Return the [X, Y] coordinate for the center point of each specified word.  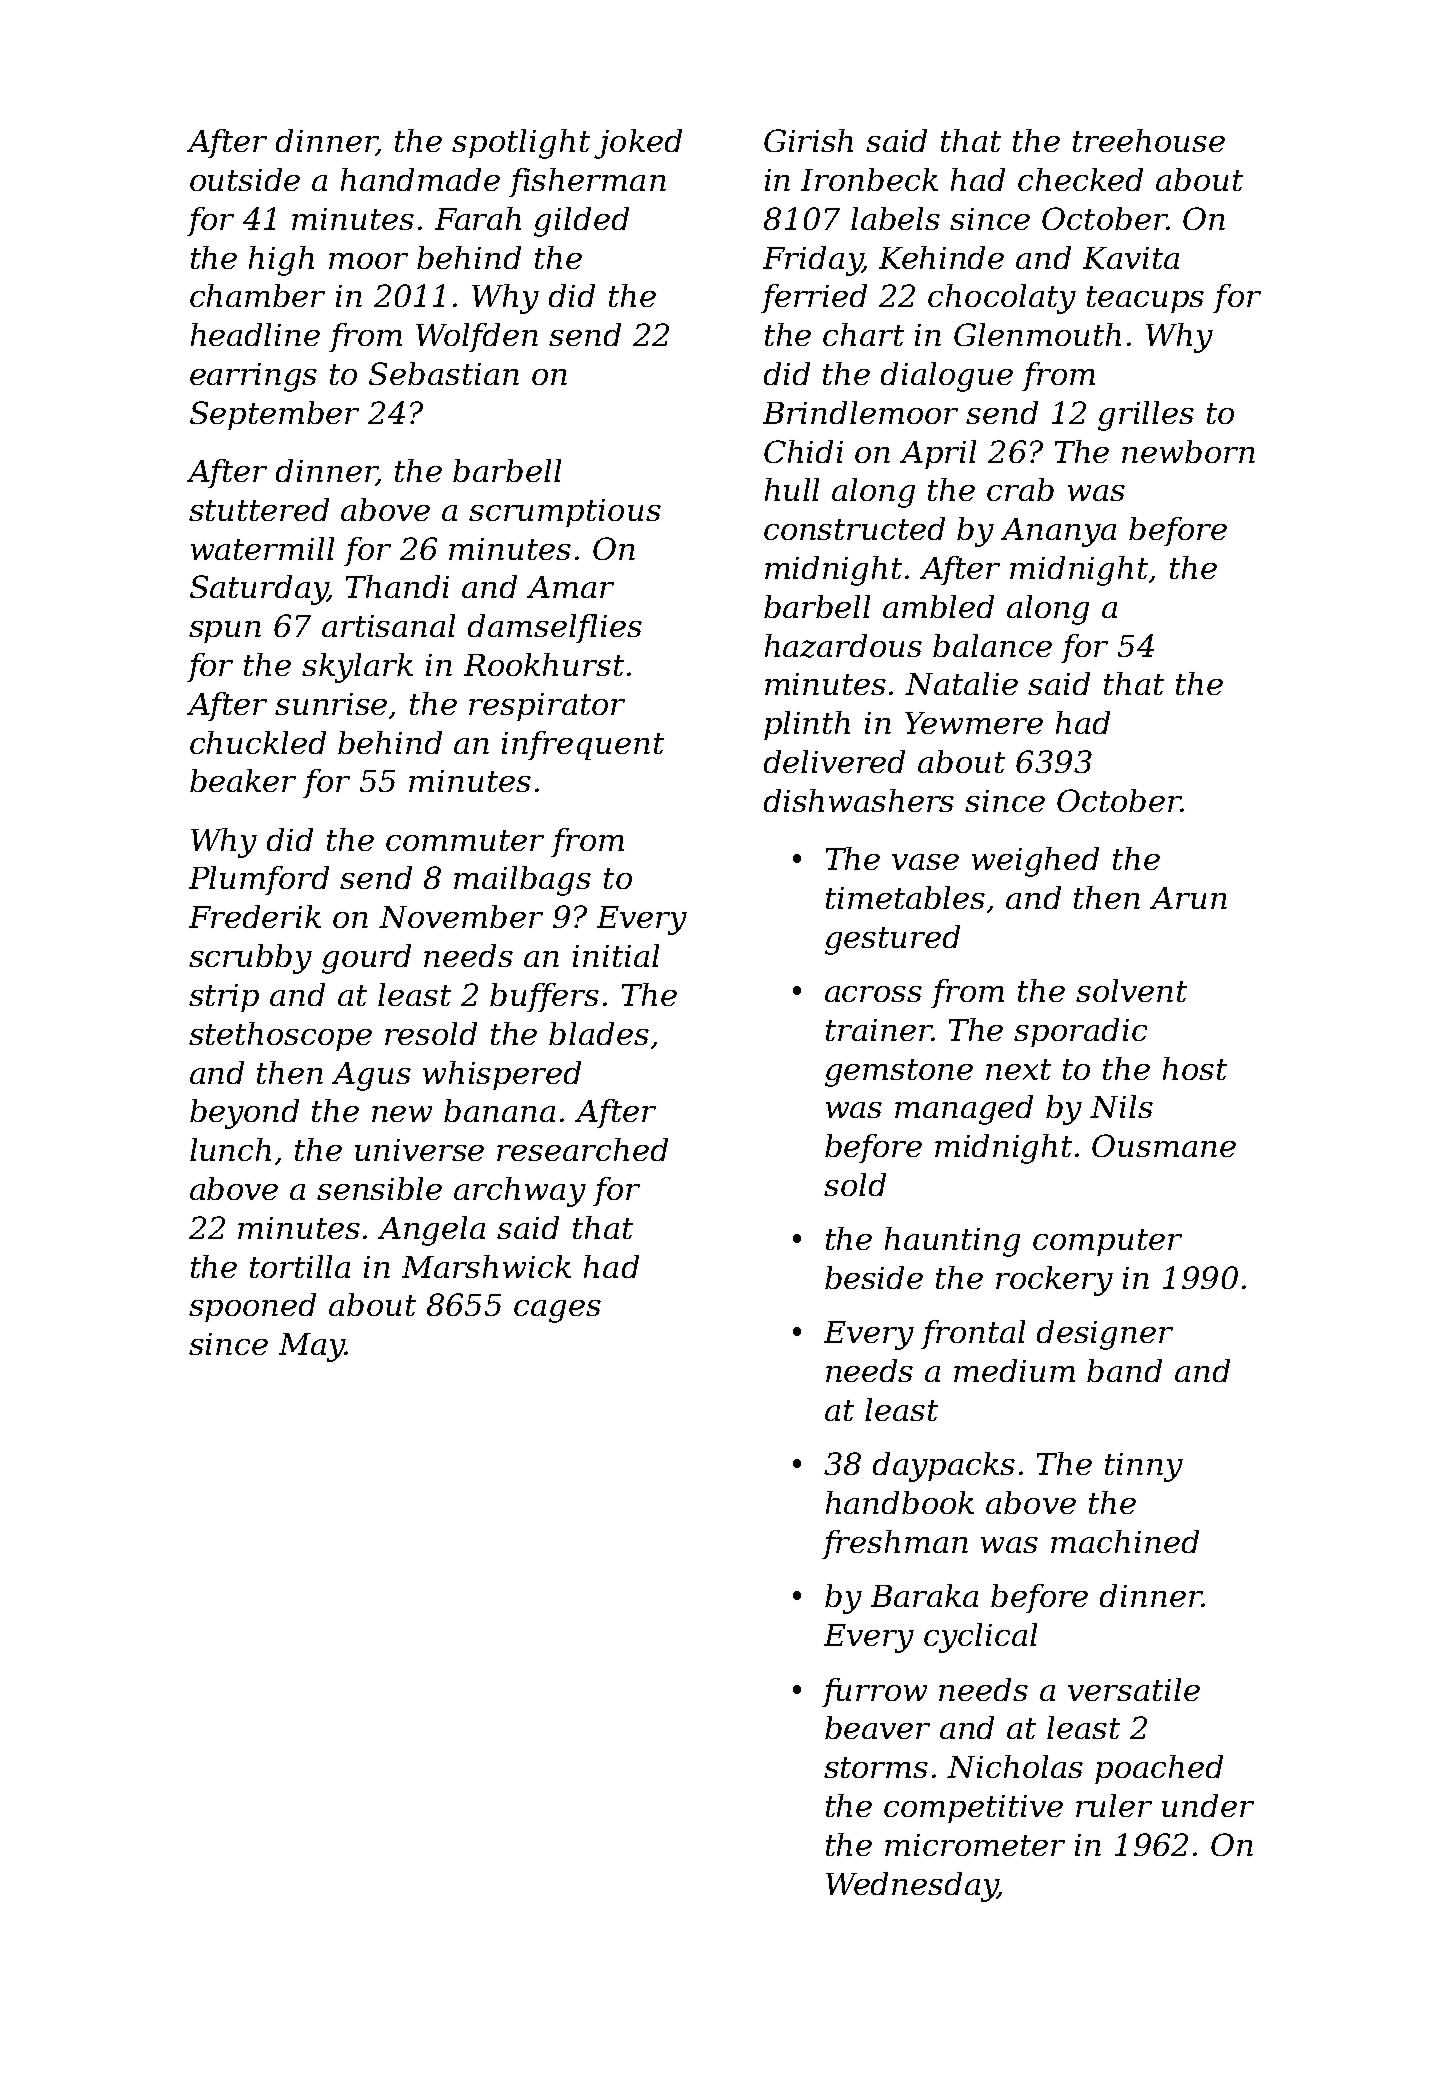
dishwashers [859, 800]
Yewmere [974, 723]
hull [792, 489]
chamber [257, 295]
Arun [1188, 898]
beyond [244, 1114]
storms [876, 1767]
